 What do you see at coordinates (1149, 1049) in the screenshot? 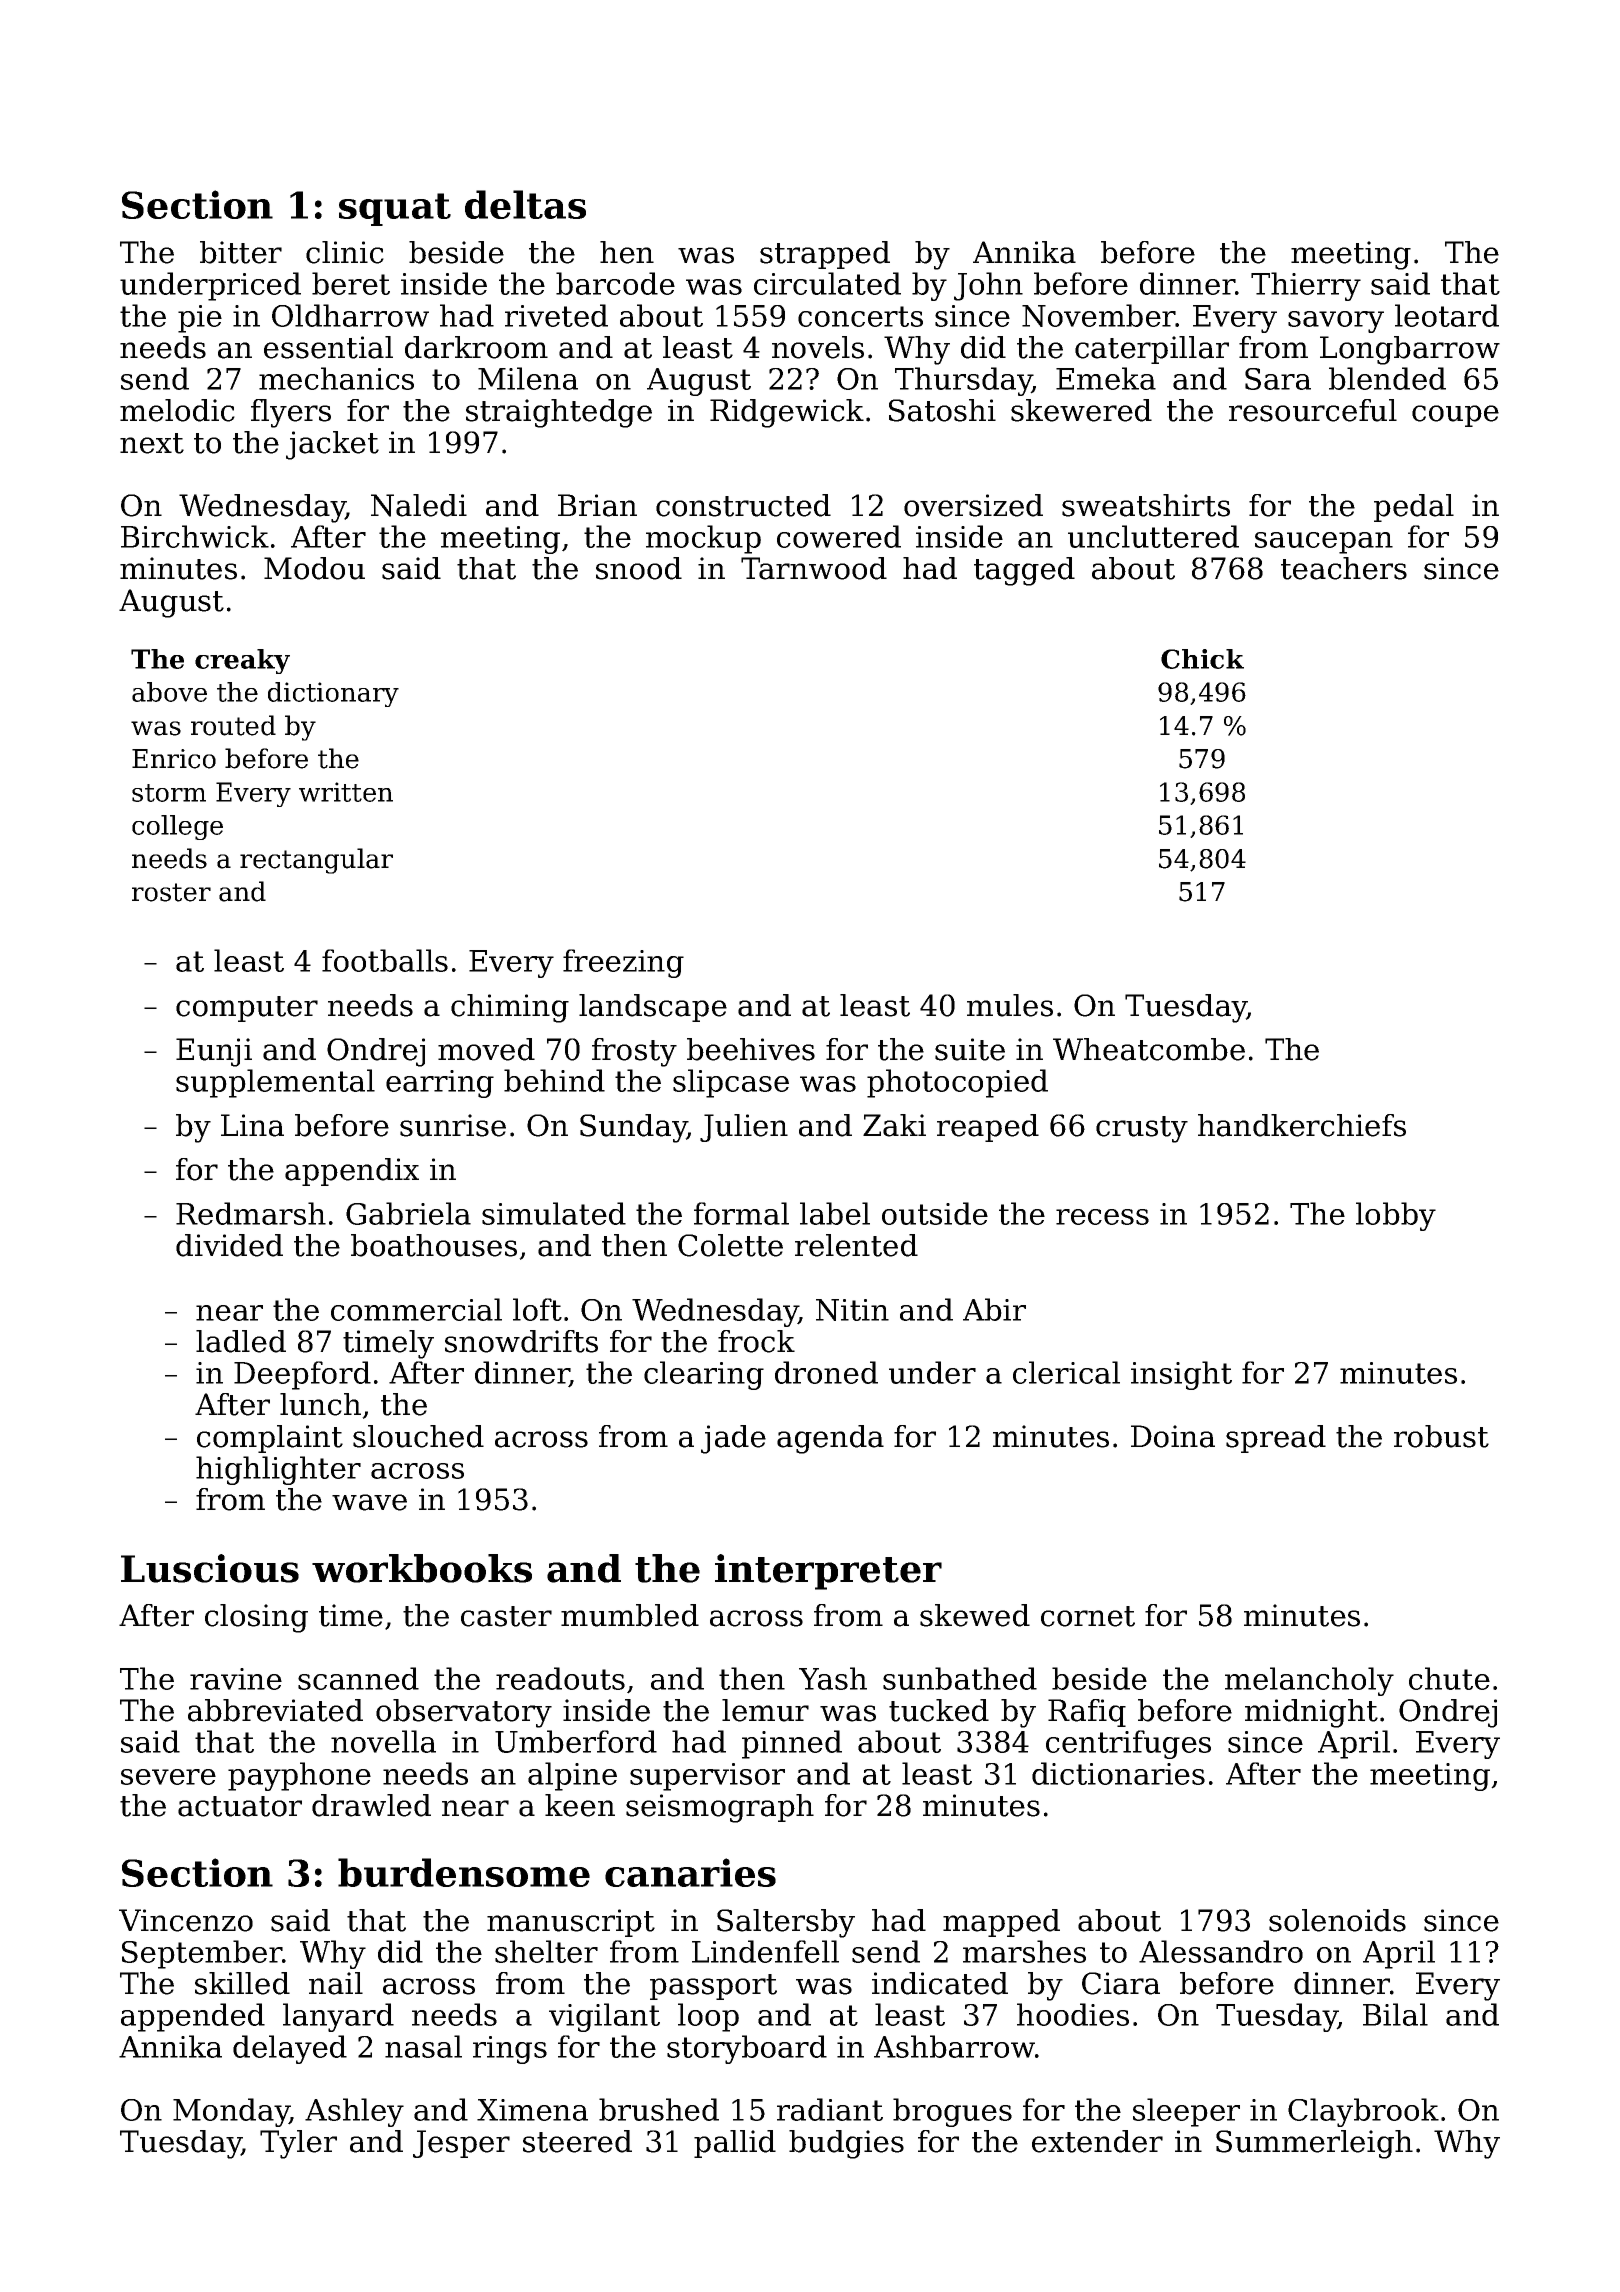
I see `Wheatcombe` at bounding box center [1149, 1049].
